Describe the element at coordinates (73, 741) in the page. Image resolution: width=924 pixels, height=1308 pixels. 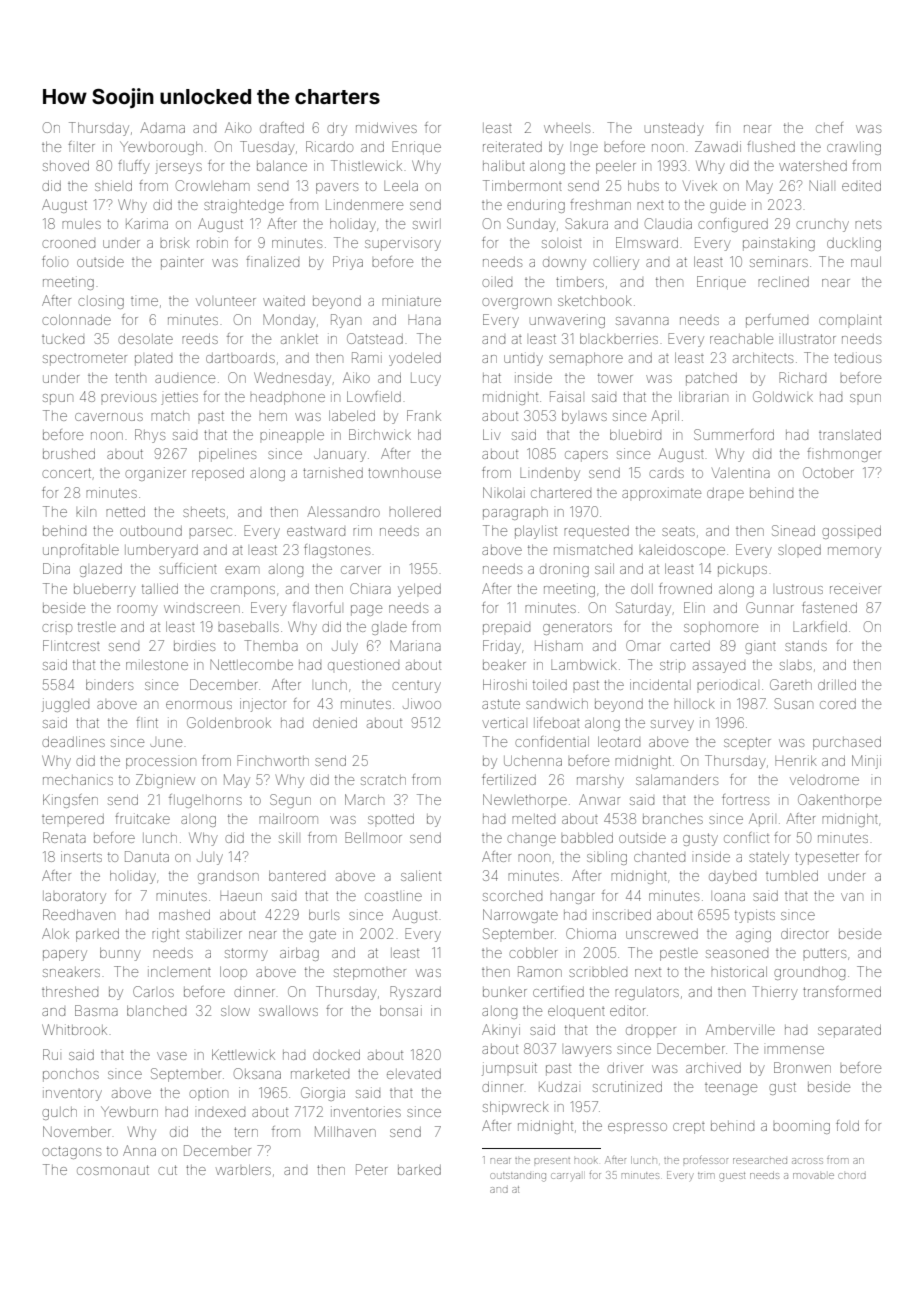
I see `deadlines` at that location.
